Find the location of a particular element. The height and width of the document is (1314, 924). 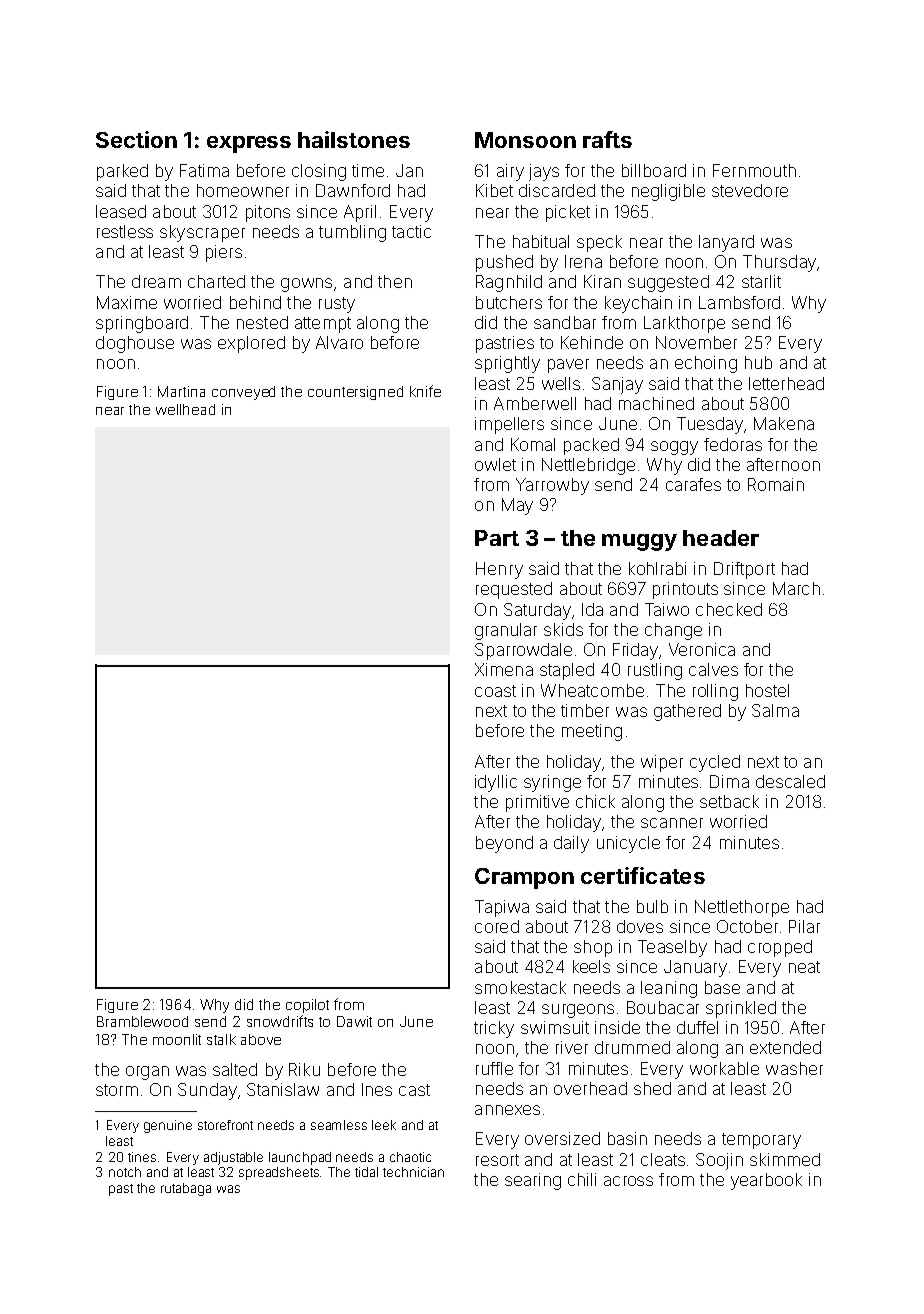

pitons is located at coordinates (268, 213).
